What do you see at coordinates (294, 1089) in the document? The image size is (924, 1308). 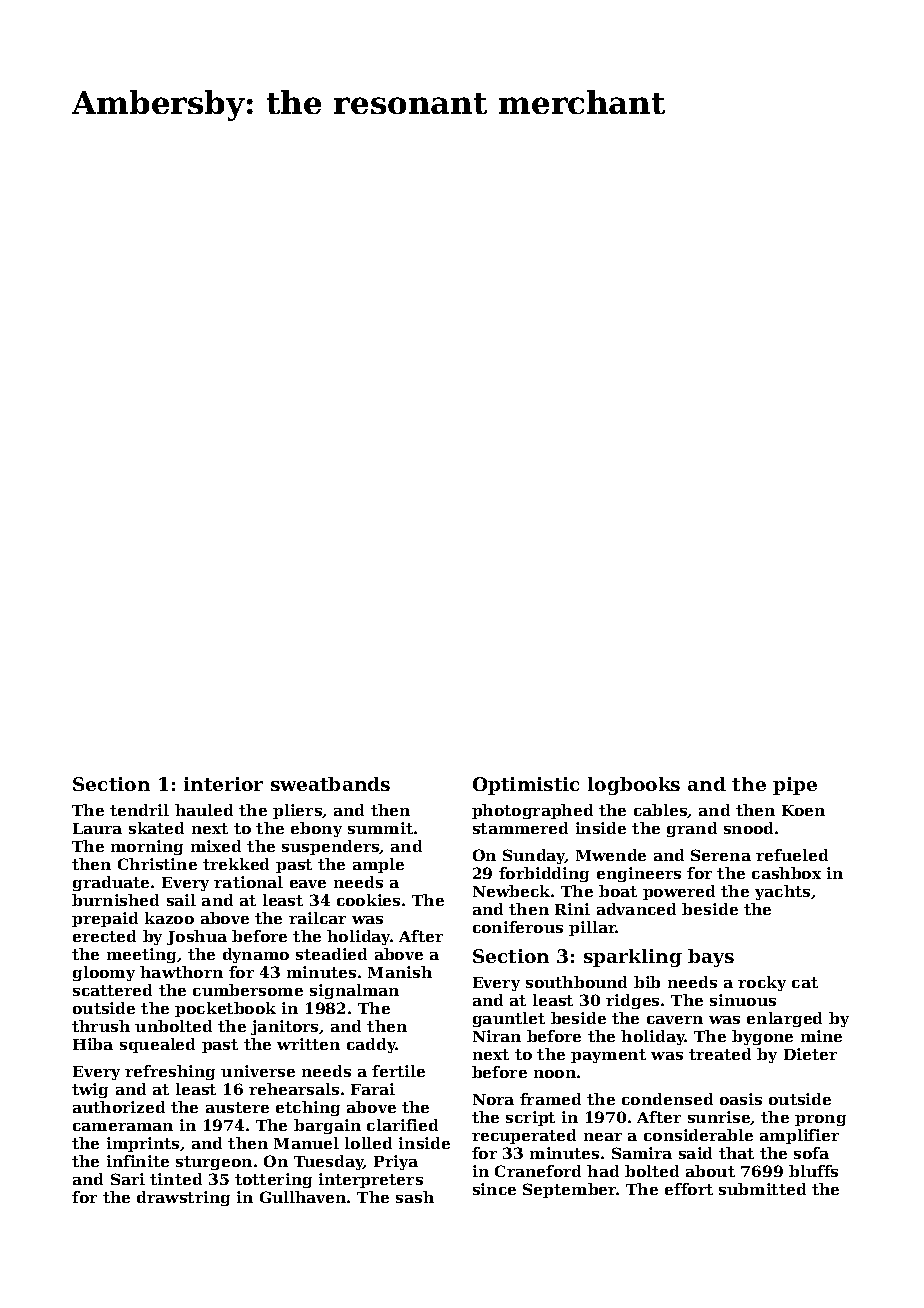 I see `rehearsals` at bounding box center [294, 1089].
